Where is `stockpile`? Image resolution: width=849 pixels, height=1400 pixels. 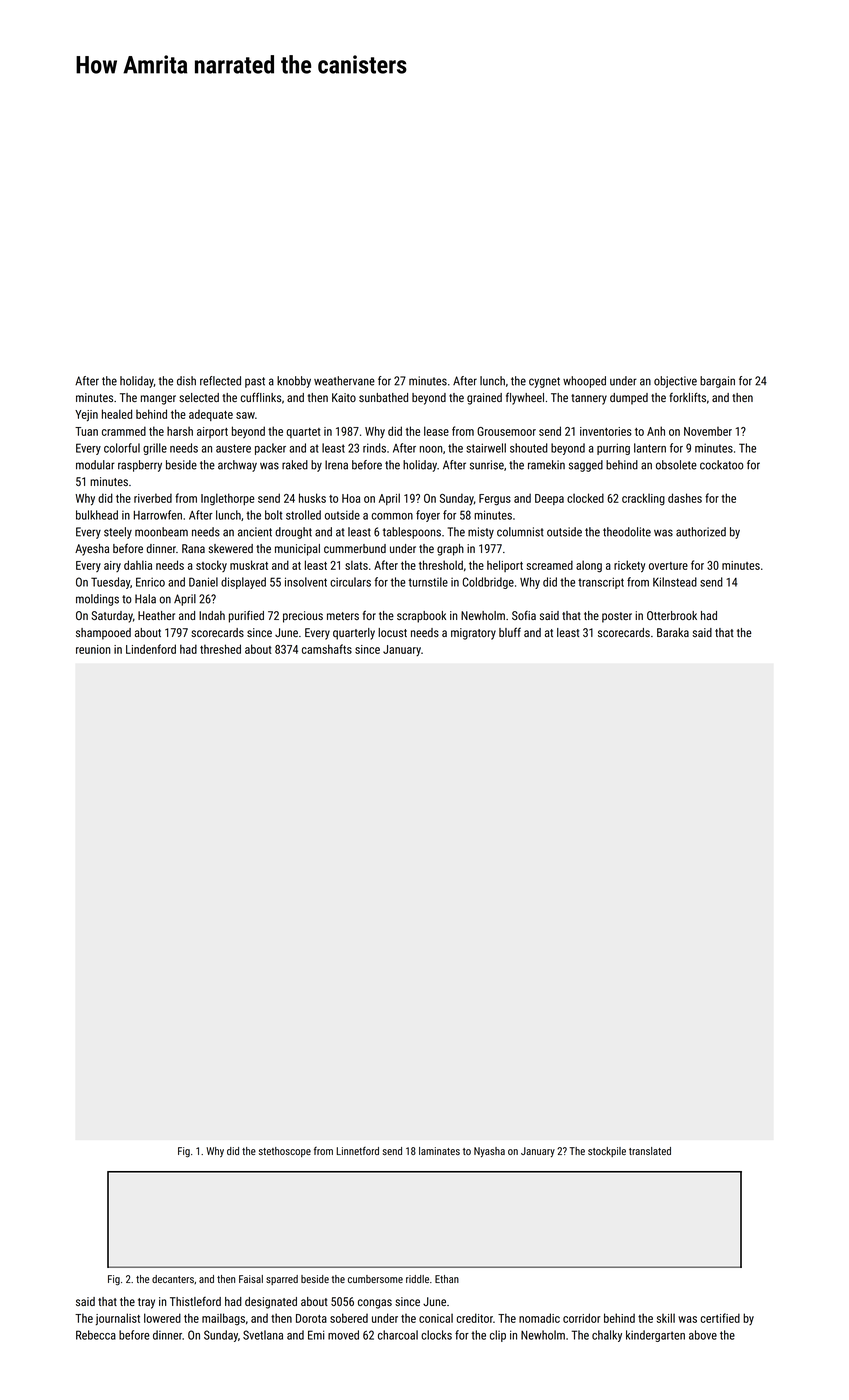
stockpile is located at coordinates (607, 1152).
